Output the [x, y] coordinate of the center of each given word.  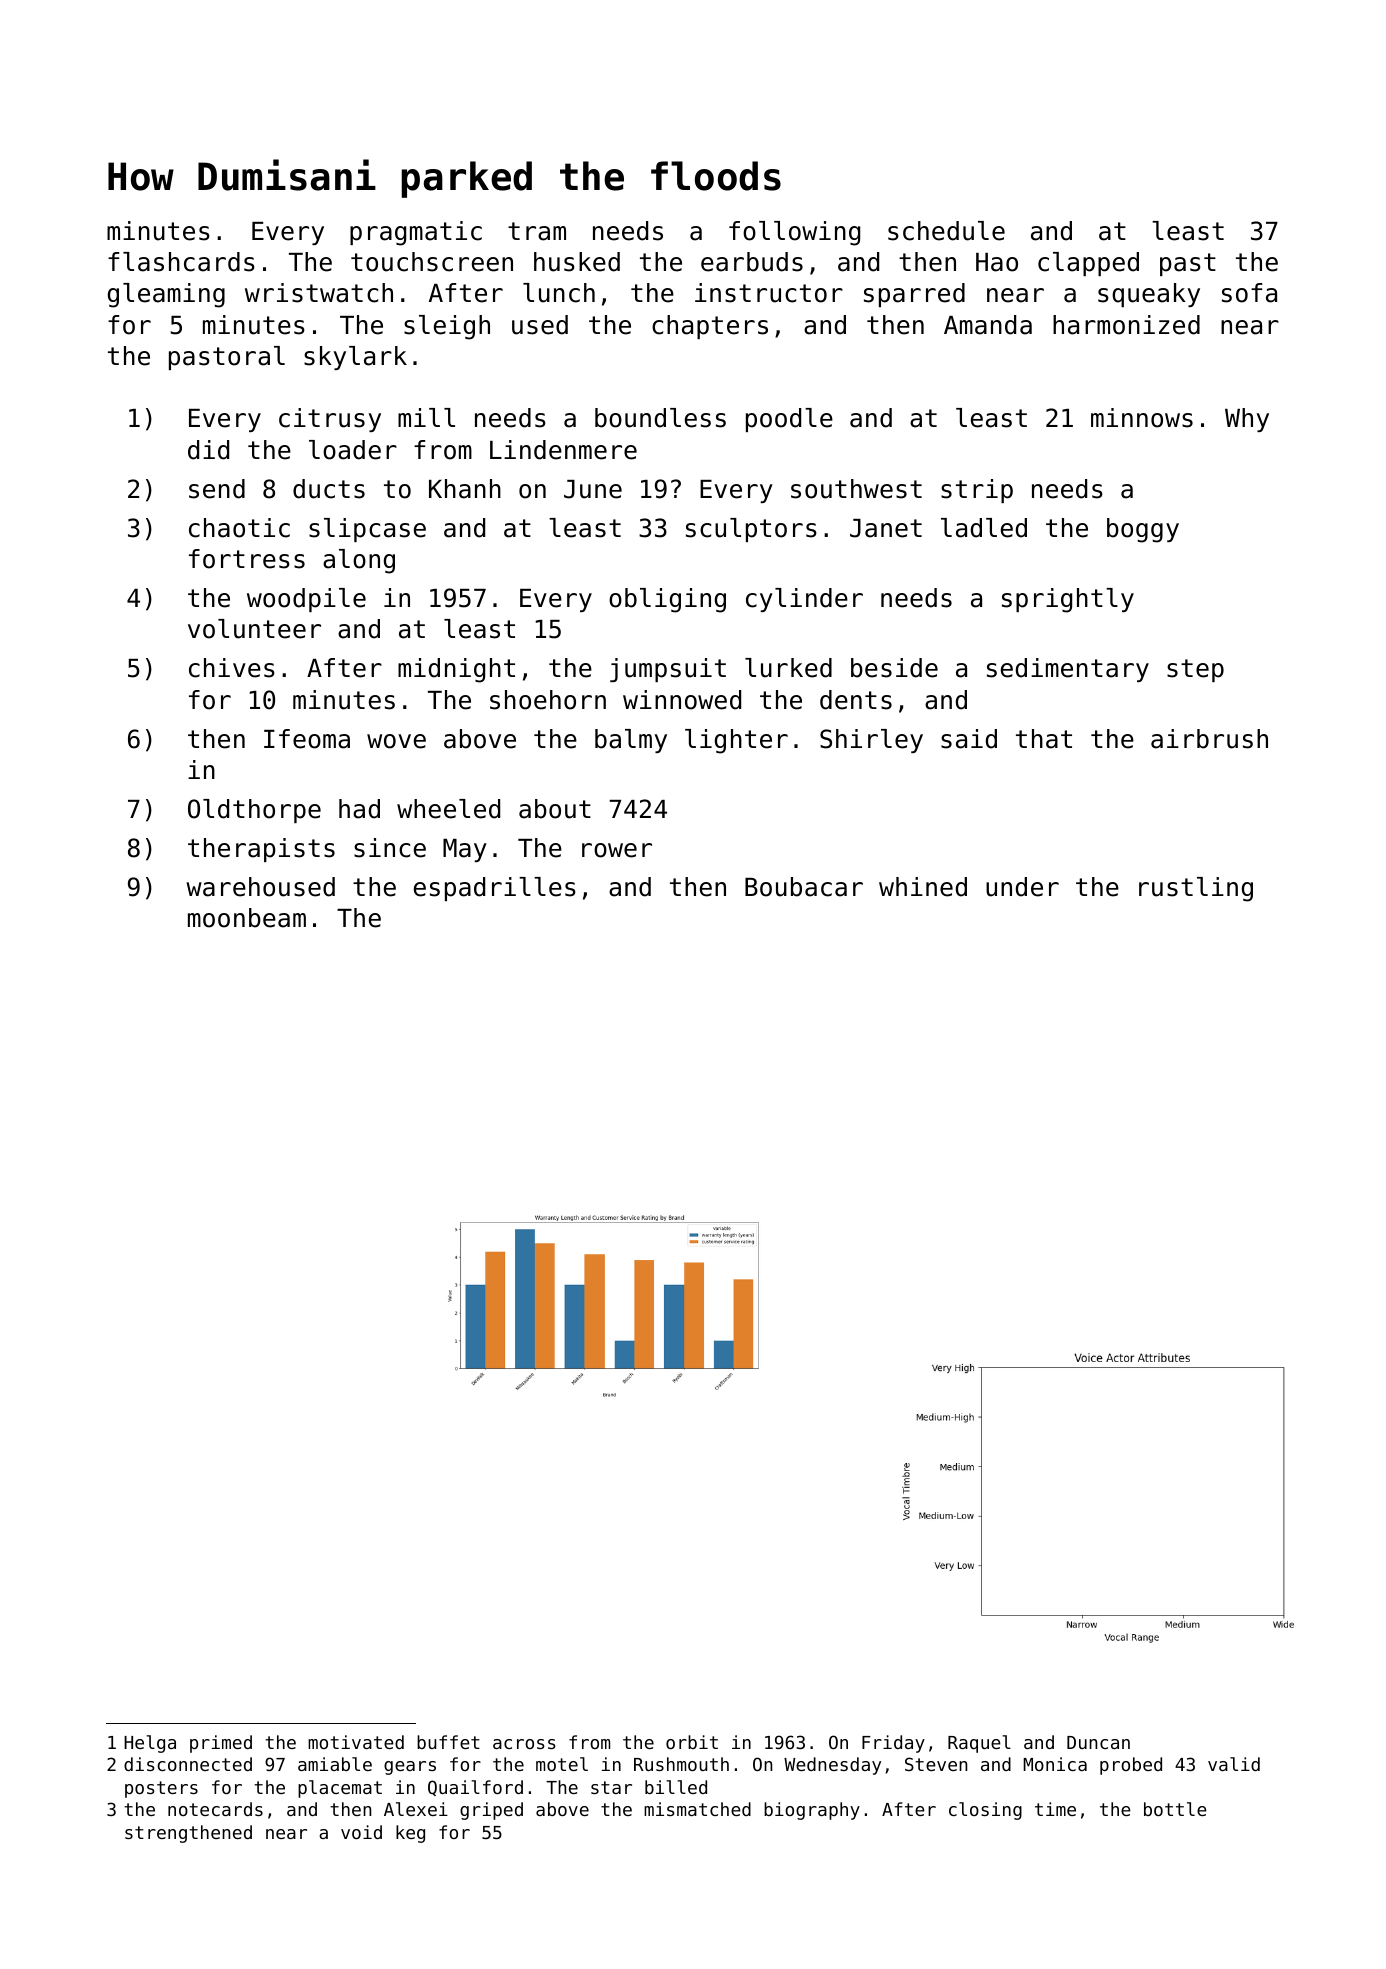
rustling [1196, 889]
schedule [946, 231]
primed [221, 1744]
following [794, 233]
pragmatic [416, 233]
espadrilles [495, 889]
